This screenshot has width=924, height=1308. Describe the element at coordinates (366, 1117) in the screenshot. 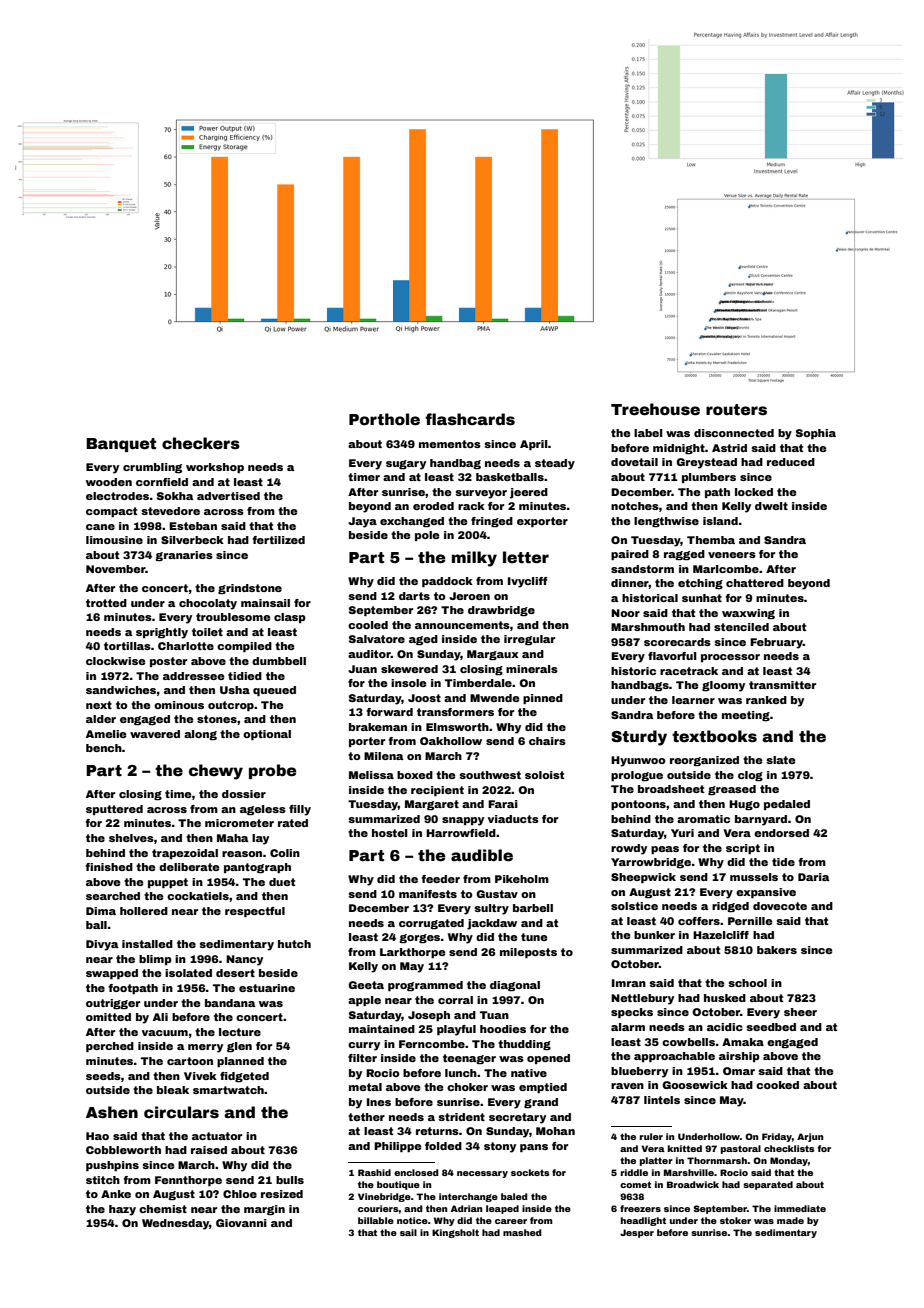

I see `tether` at that location.
